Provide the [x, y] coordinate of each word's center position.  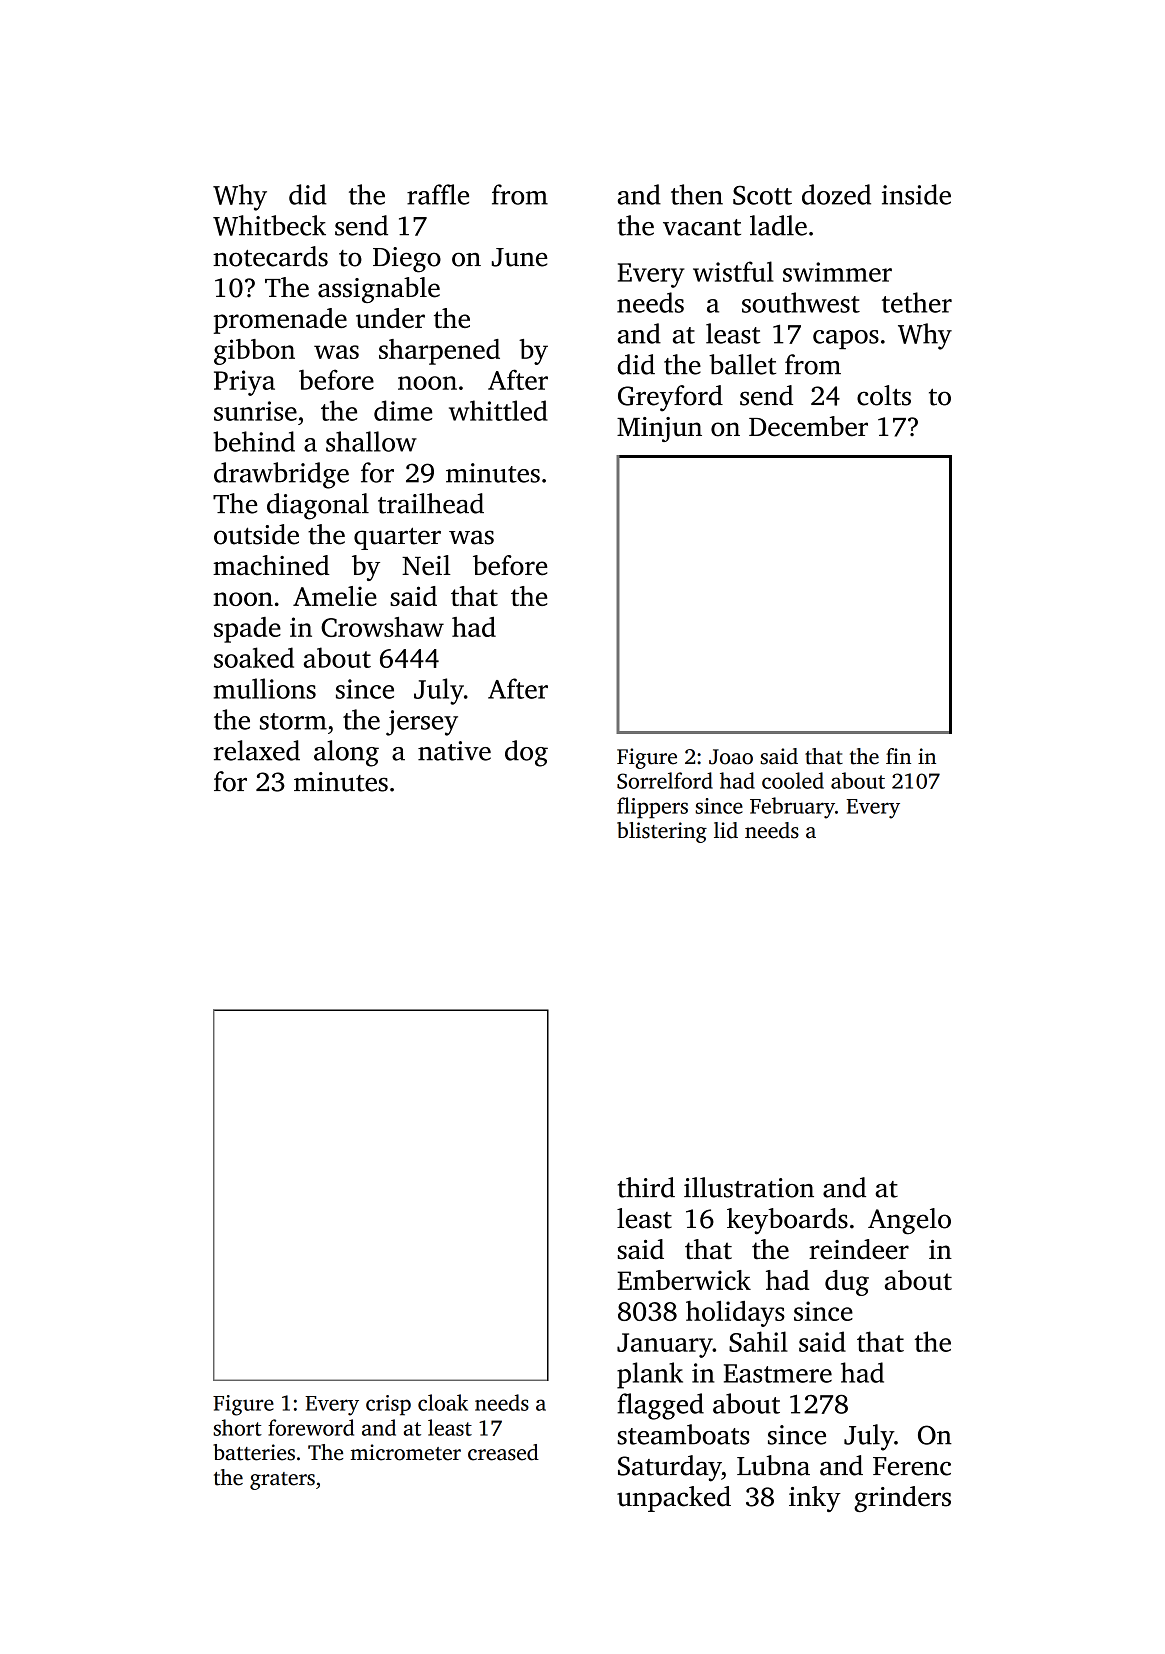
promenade [280, 321]
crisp [388, 1405]
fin [898, 756]
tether [917, 302]
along [346, 753]
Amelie [335, 596]
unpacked [674, 1499]
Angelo [909, 1221]
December [808, 426]
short [237, 1427]
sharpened [439, 352]
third [646, 1187]
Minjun [659, 429]
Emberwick [684, 1280]
